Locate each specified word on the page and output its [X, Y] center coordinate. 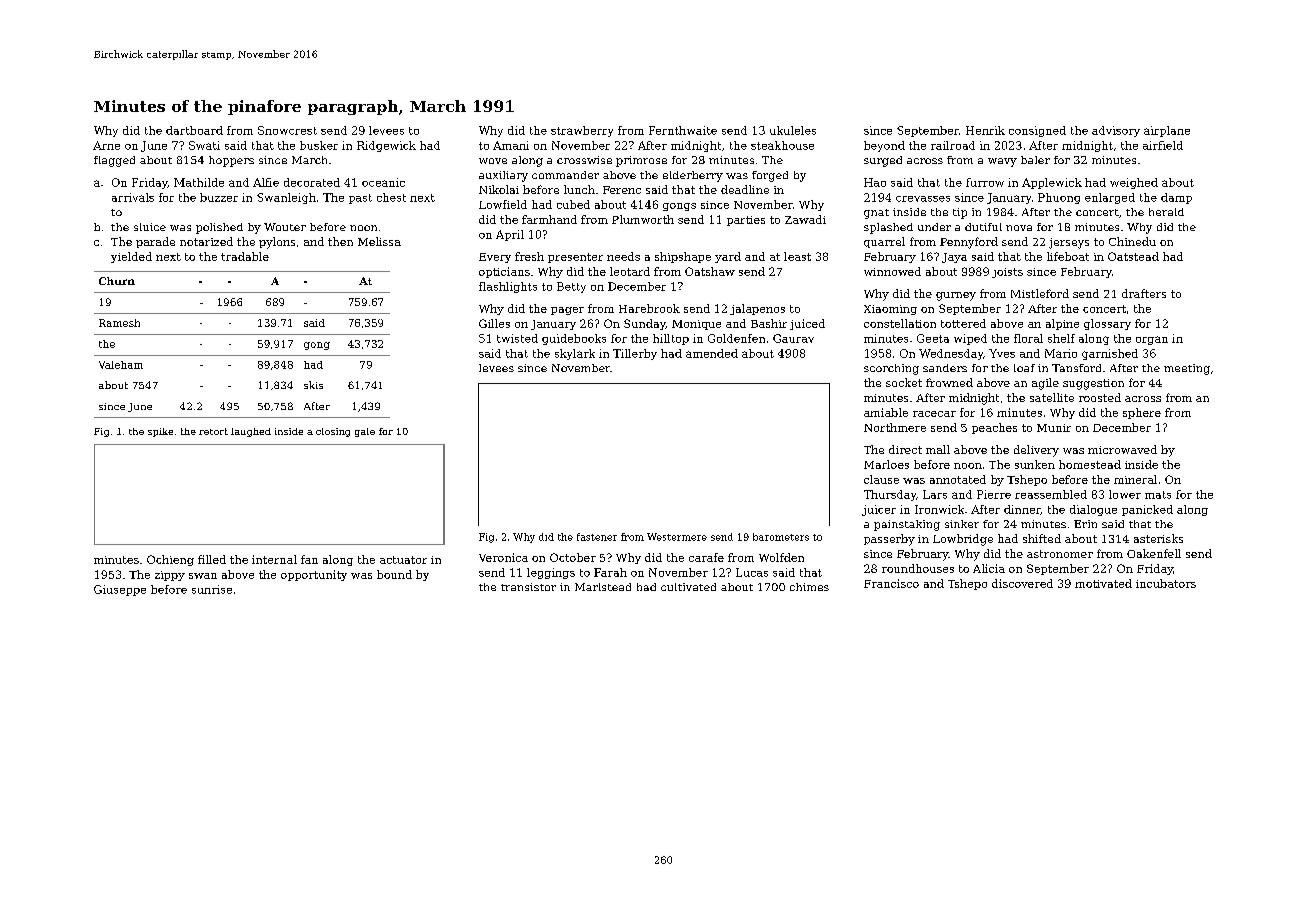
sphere [1142, 413]
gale [365, 432]
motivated [1103, 583]
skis [313, 385]
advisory [1116, 131]
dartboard [194, 130]
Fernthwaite [683, 130]
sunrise [212, 589]
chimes [809, 587]
